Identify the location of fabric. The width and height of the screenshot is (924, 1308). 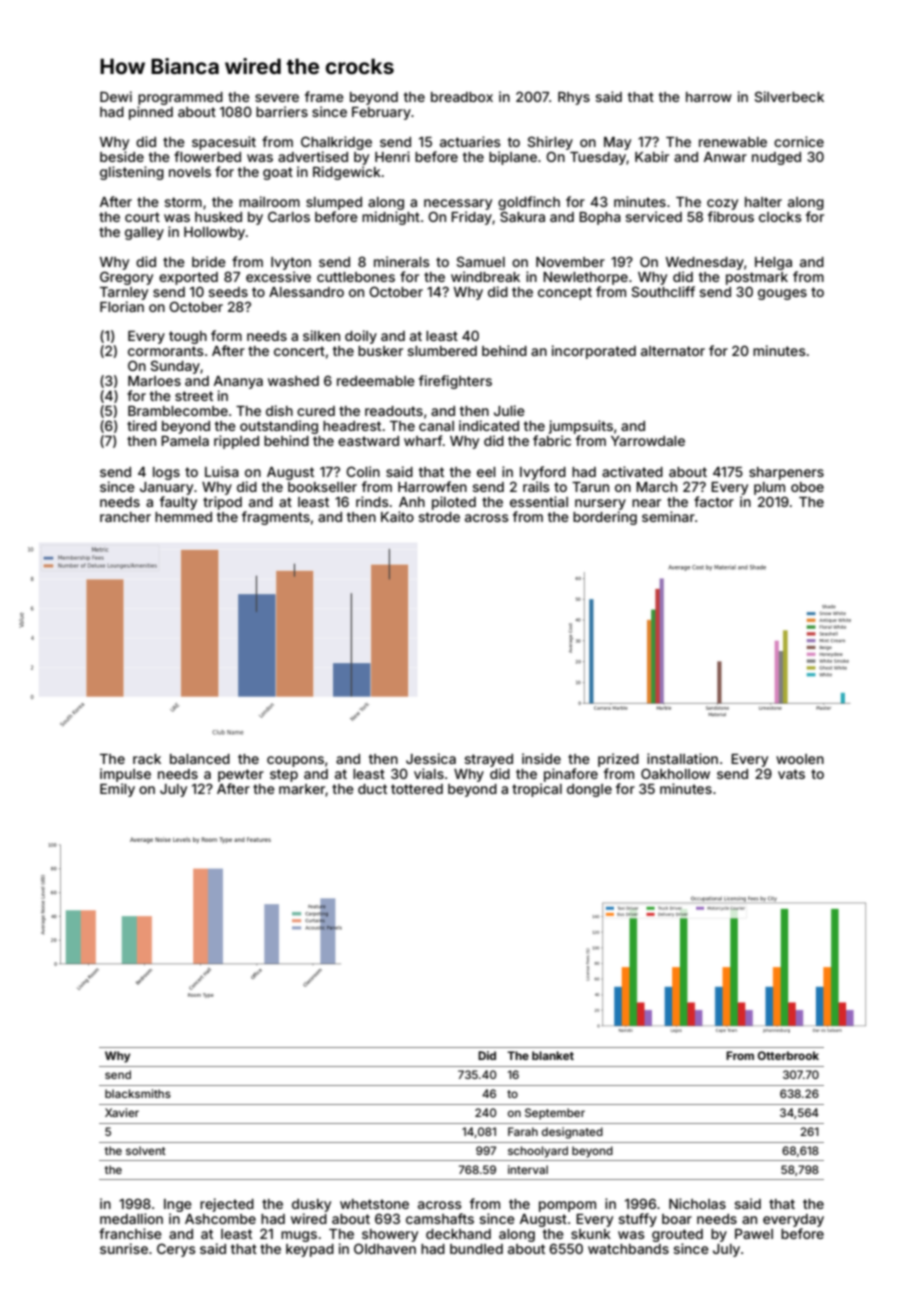
(552, 440).
